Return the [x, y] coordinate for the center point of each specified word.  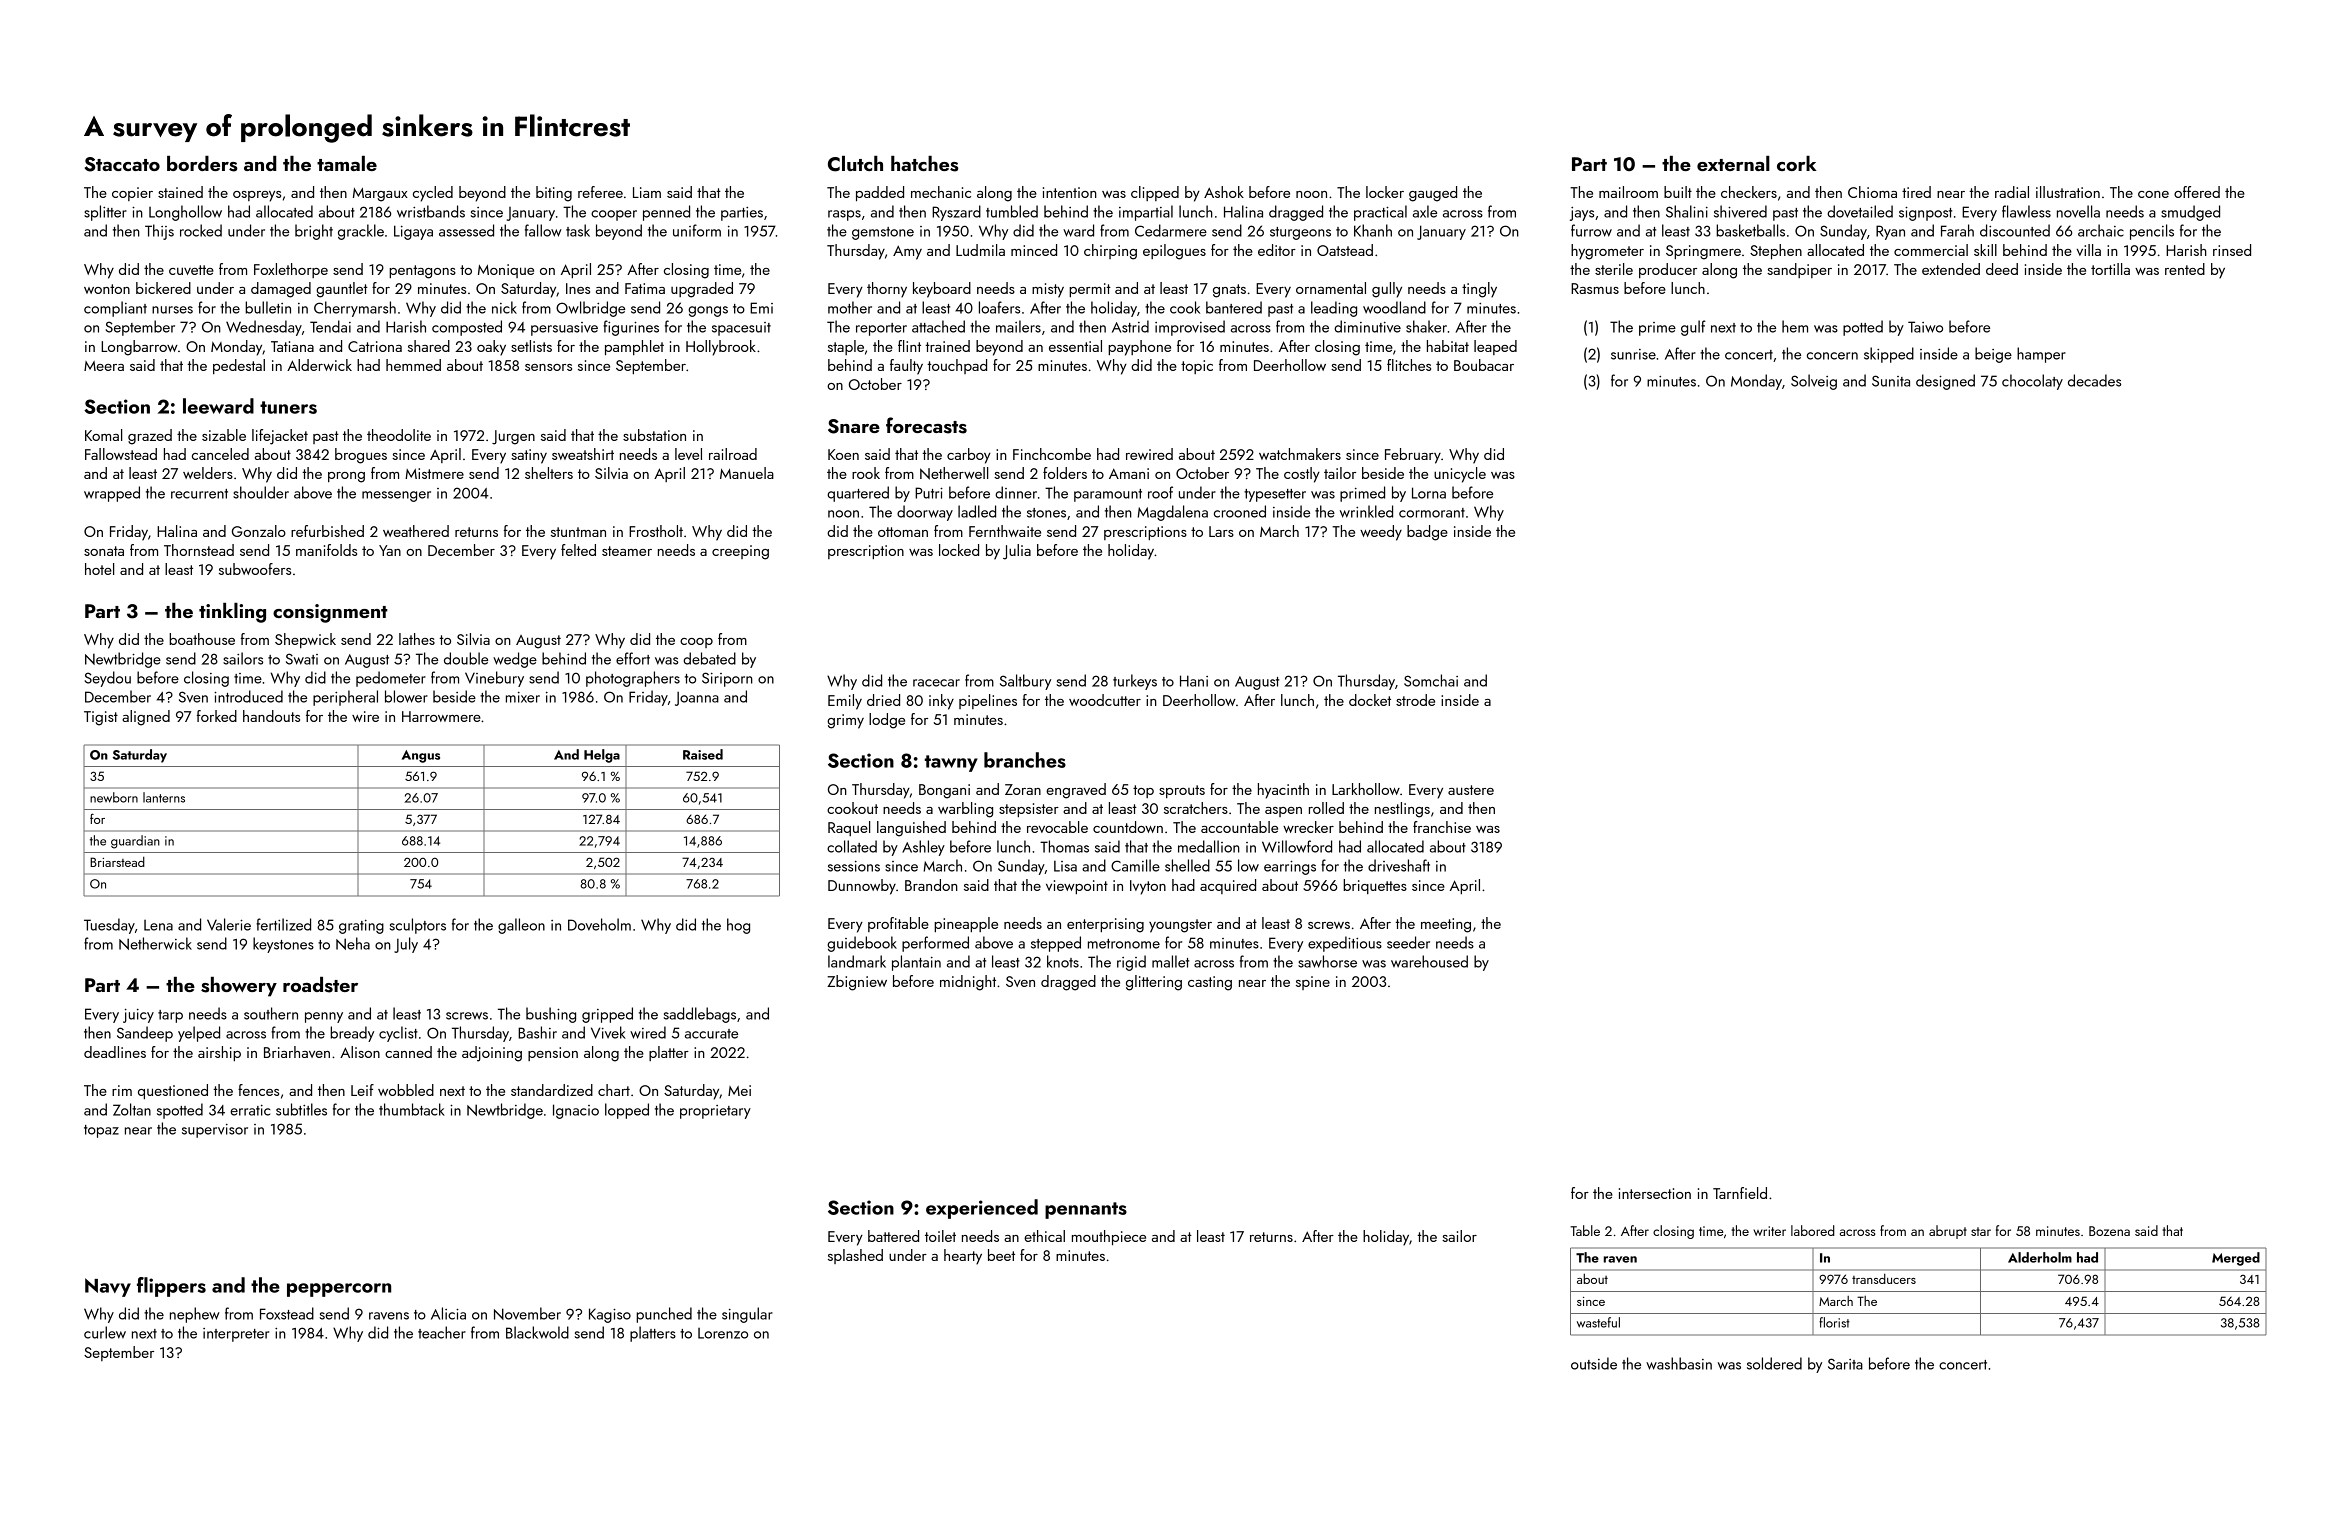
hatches [925, 164]
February [1413, 456]
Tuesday [109, 926]
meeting [1446, 925]
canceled [220, 454]
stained [180, 192]
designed [1945, 382]
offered [2197, 192]
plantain [916, 963]
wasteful [1598, 1322]
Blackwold [537, 1332]
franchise [1442, 827]
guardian [135, 842]
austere [1471, 790]
